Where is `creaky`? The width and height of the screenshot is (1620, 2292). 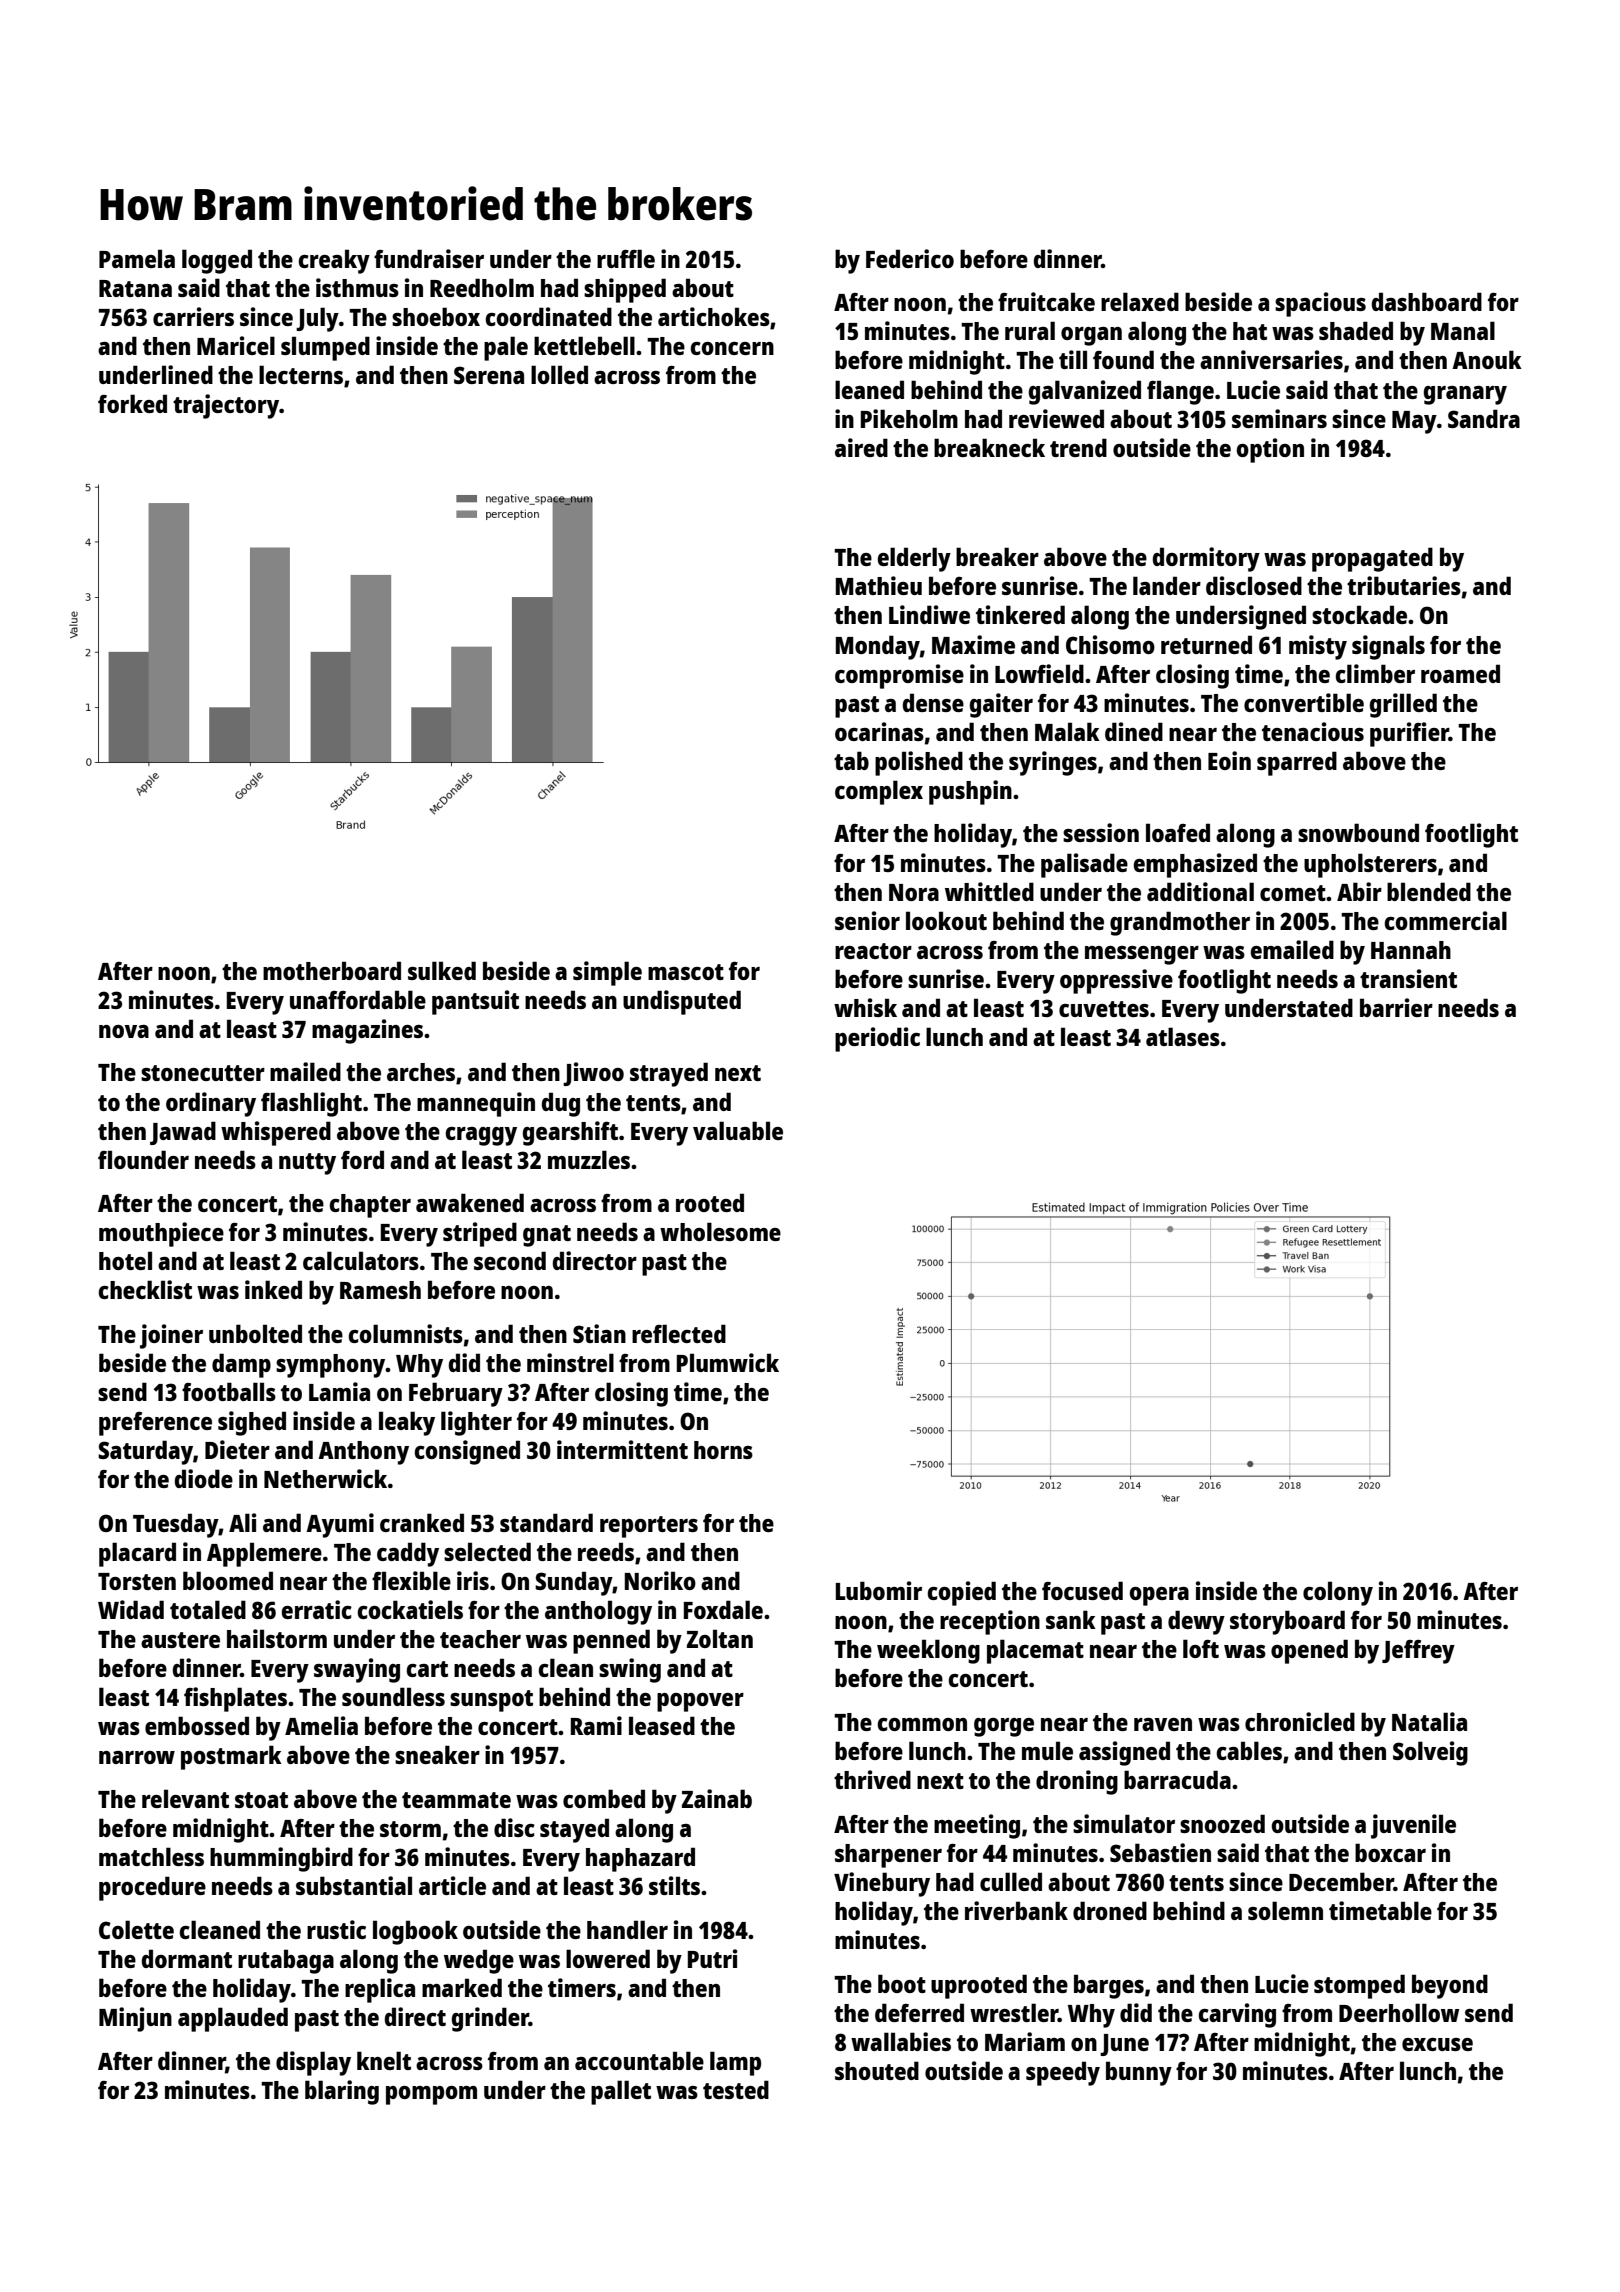
creaky is located at coordinates (334, 261).
